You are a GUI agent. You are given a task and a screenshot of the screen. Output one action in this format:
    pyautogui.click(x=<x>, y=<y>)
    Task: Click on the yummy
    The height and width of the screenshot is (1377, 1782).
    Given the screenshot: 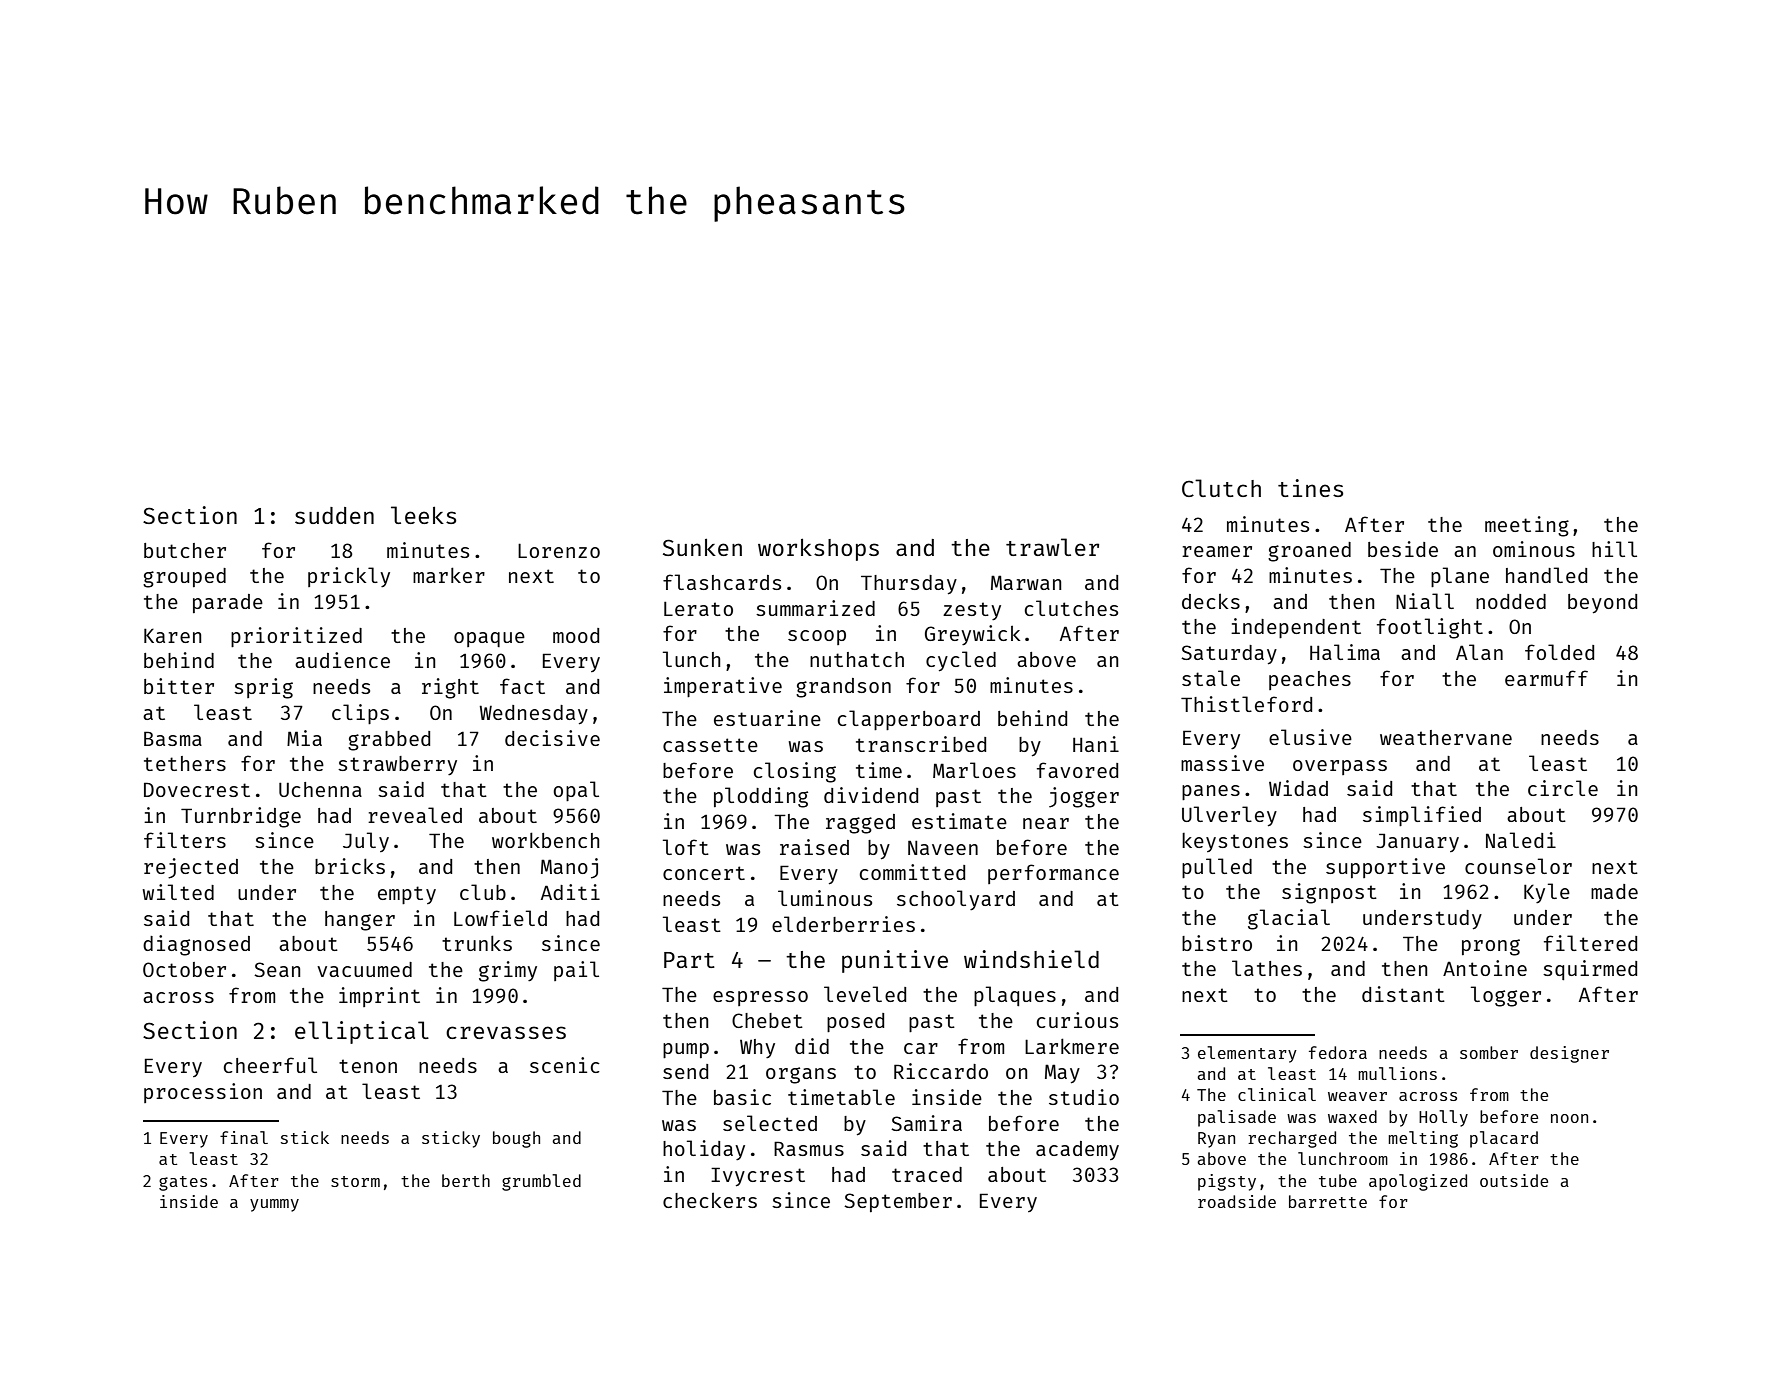 What is the action you would take?
    pyautogui.click(x=274, y=1205)
